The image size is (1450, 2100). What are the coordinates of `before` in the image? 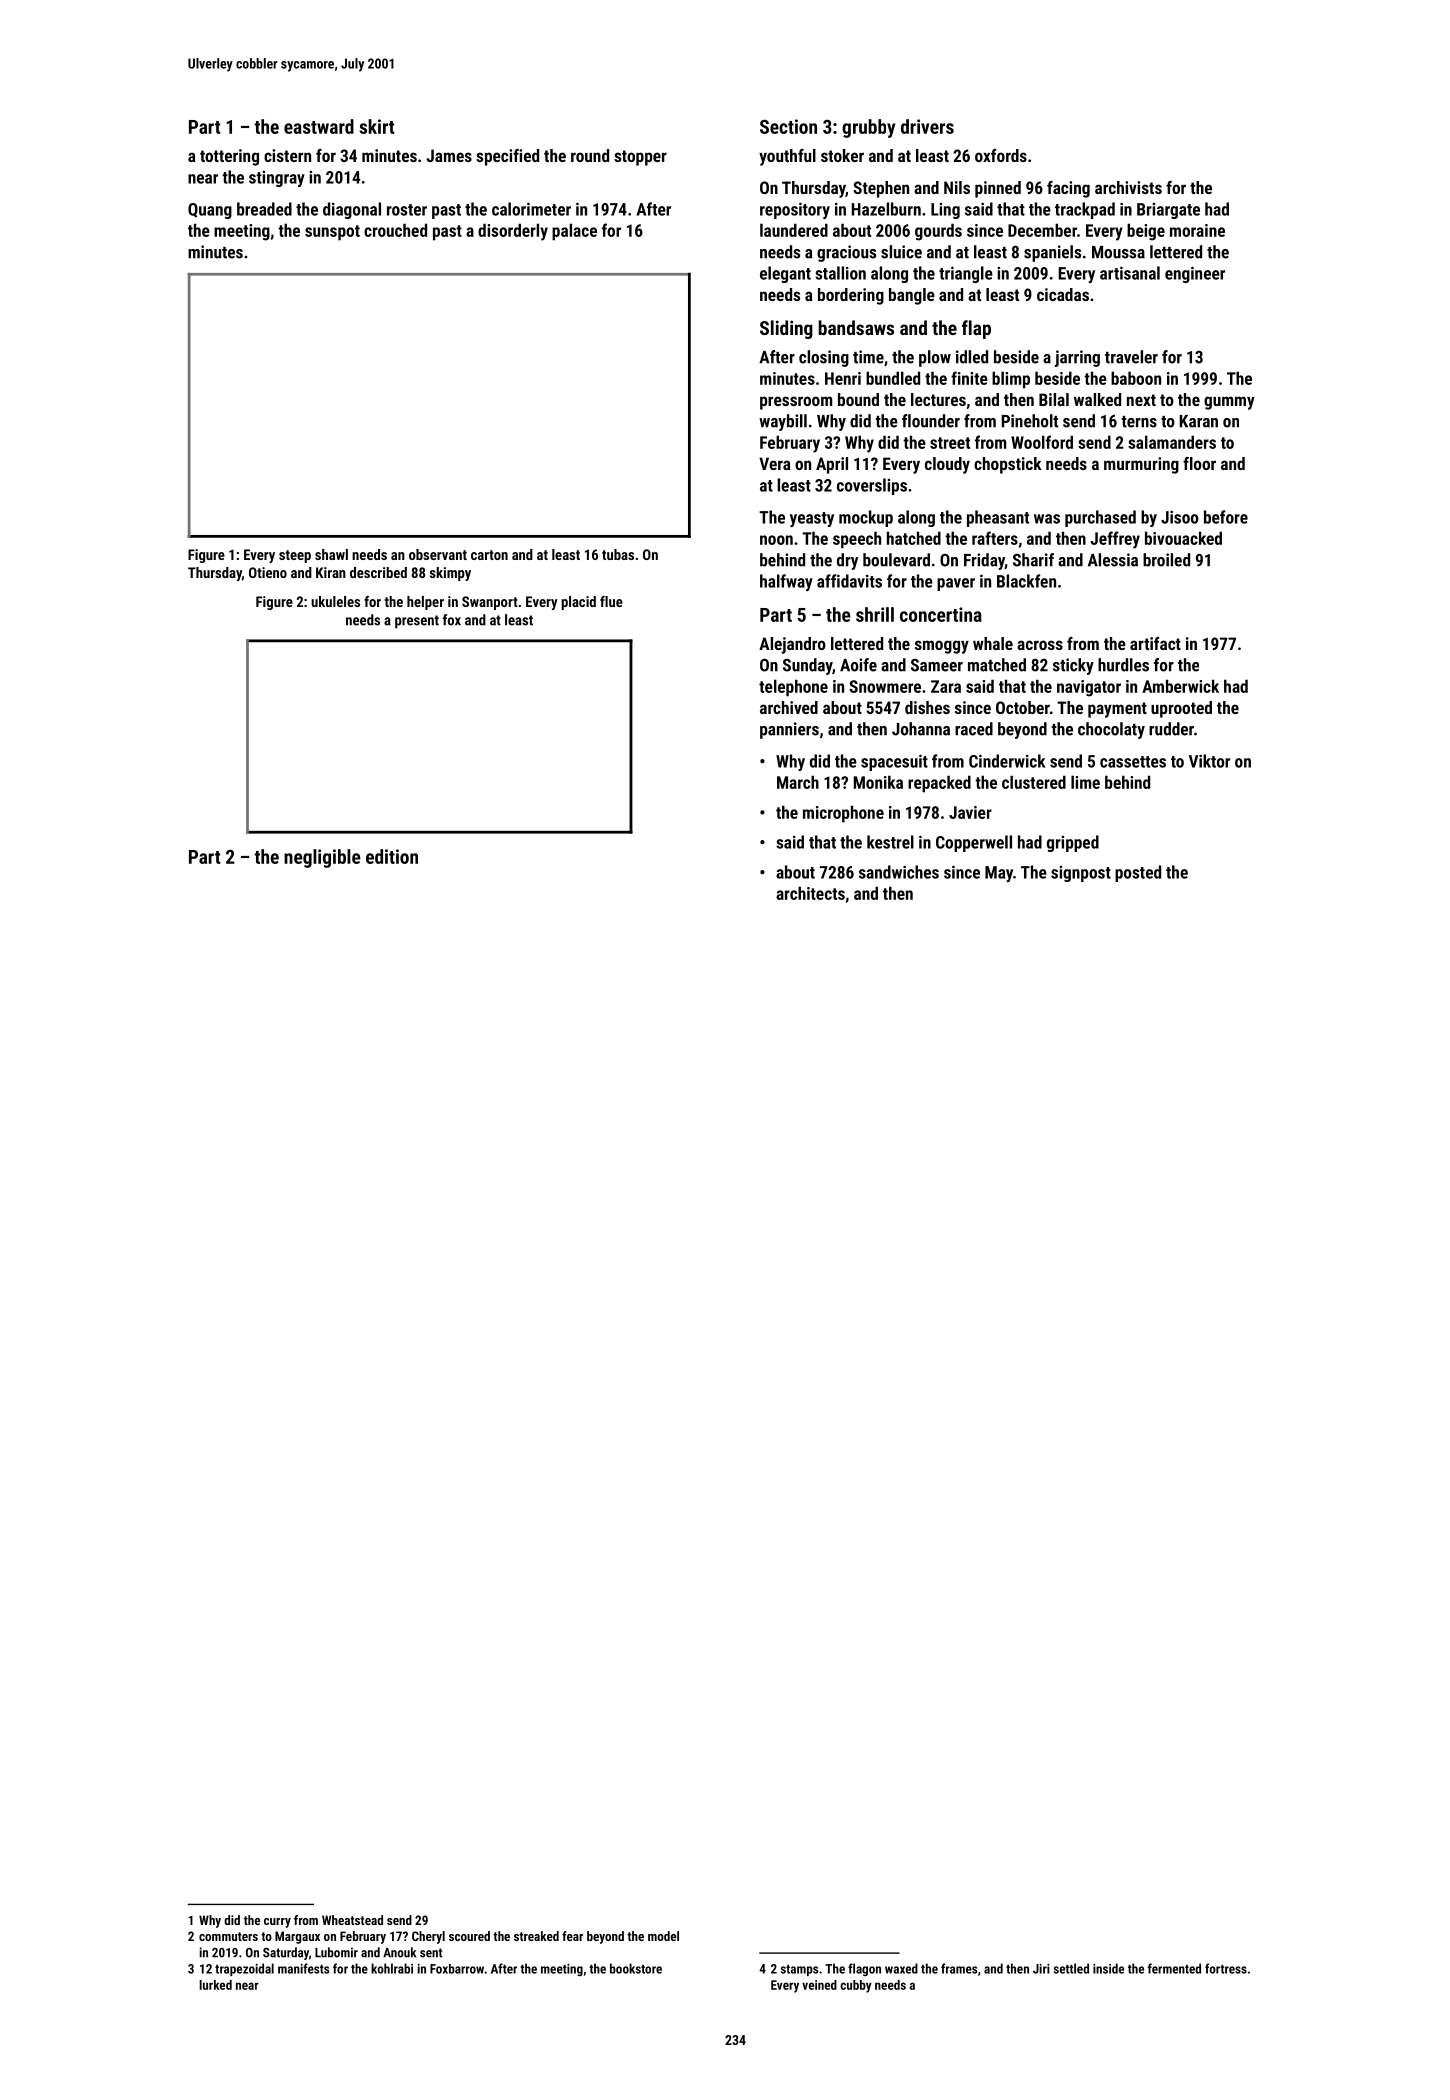 It's located at (1226, 517).
